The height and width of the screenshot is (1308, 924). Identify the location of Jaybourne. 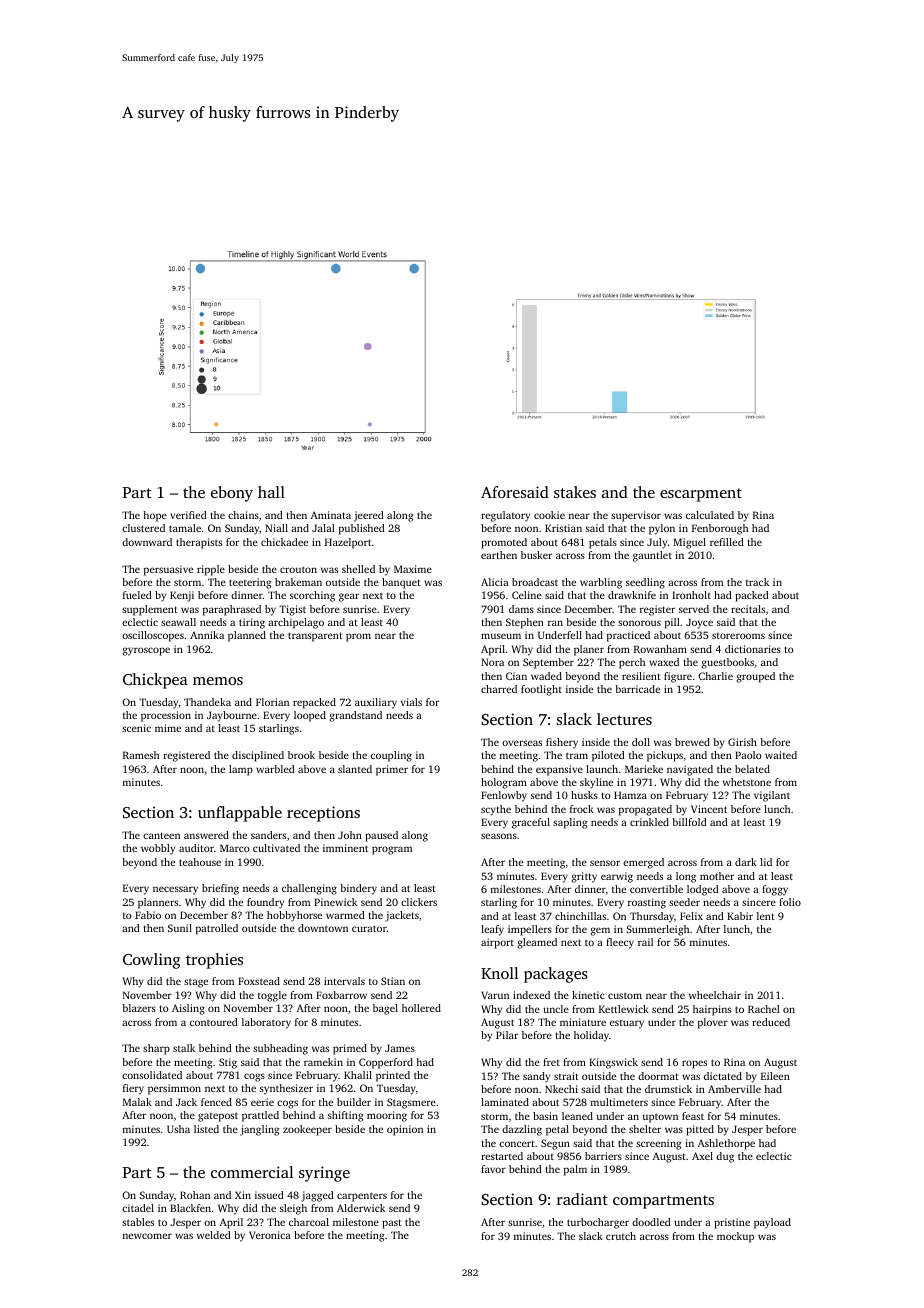
(232, 716).
